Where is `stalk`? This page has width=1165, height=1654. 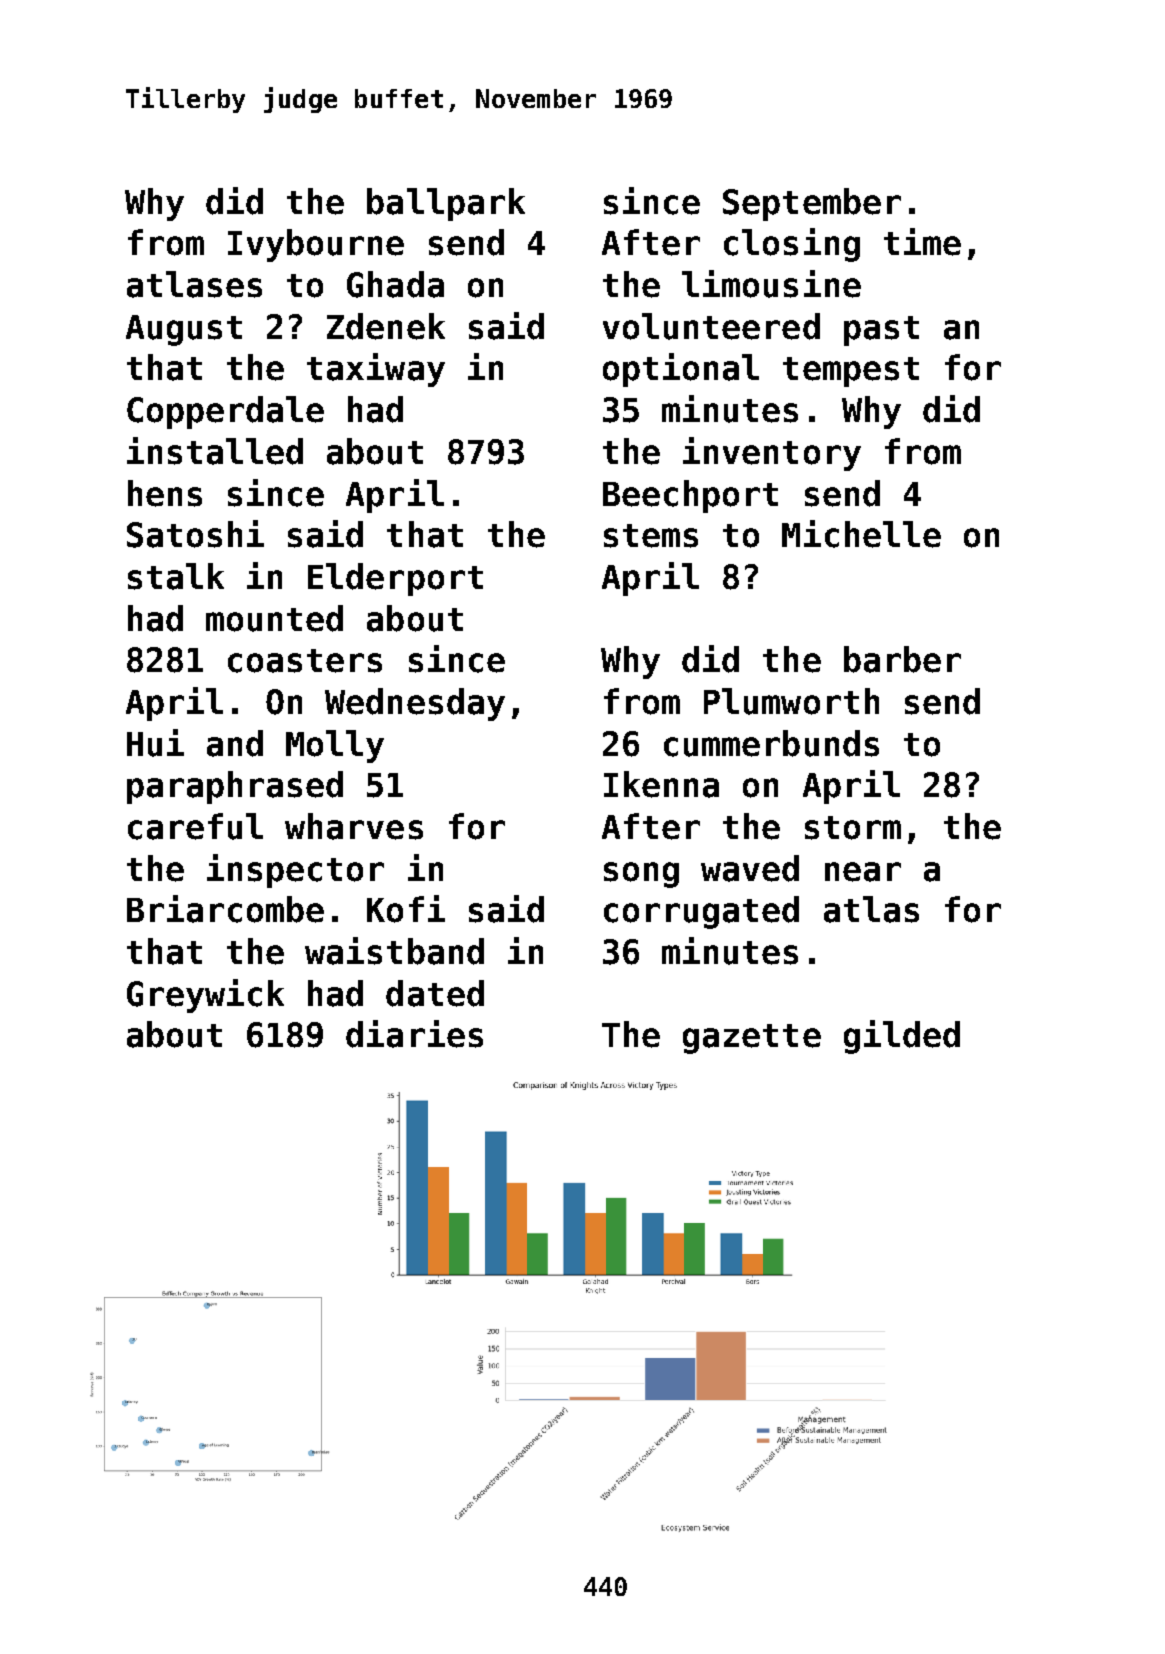 stalk is located at coordinates (176, 576).
